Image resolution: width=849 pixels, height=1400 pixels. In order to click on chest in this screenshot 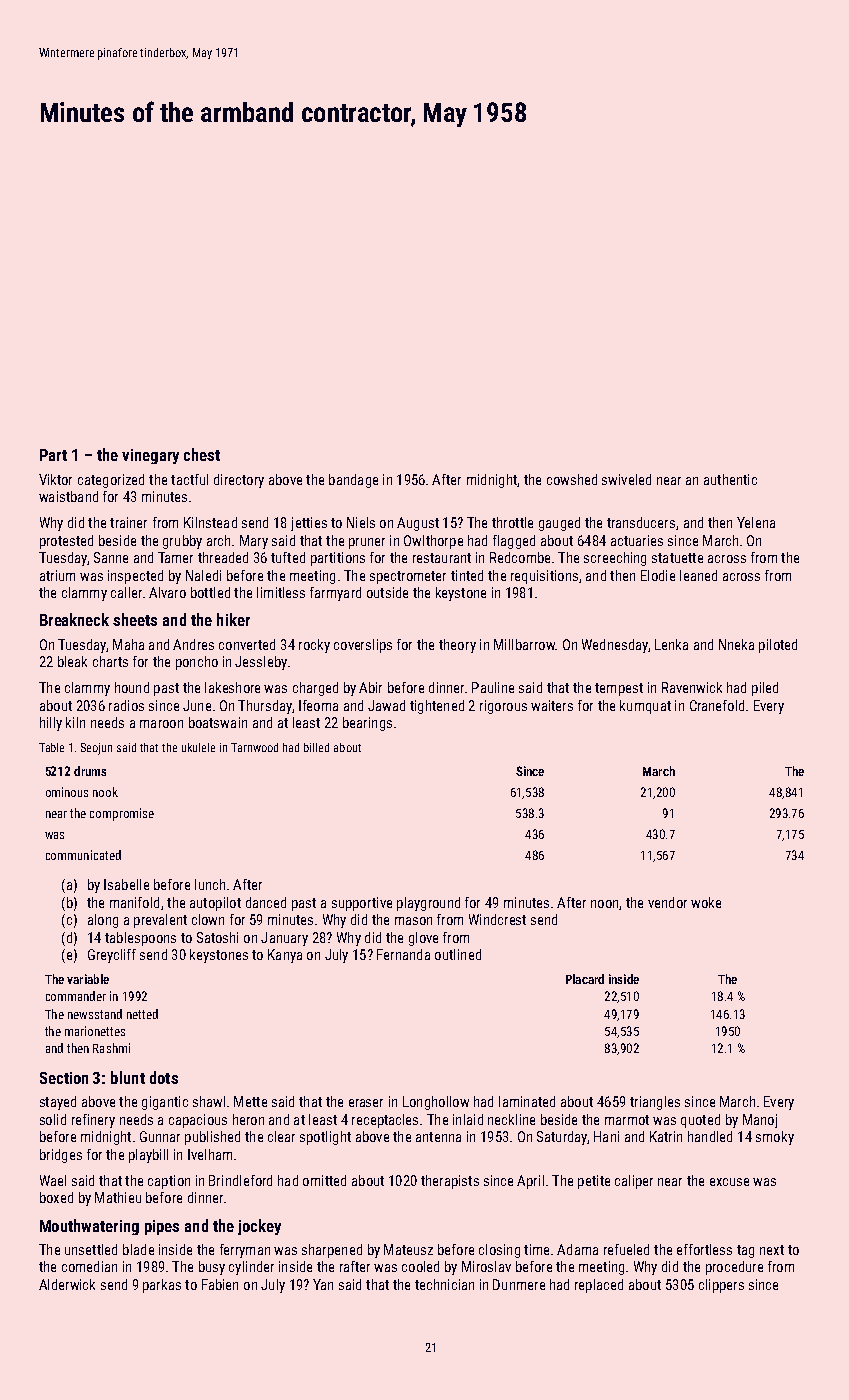, I will do `click(202, 454)`.
